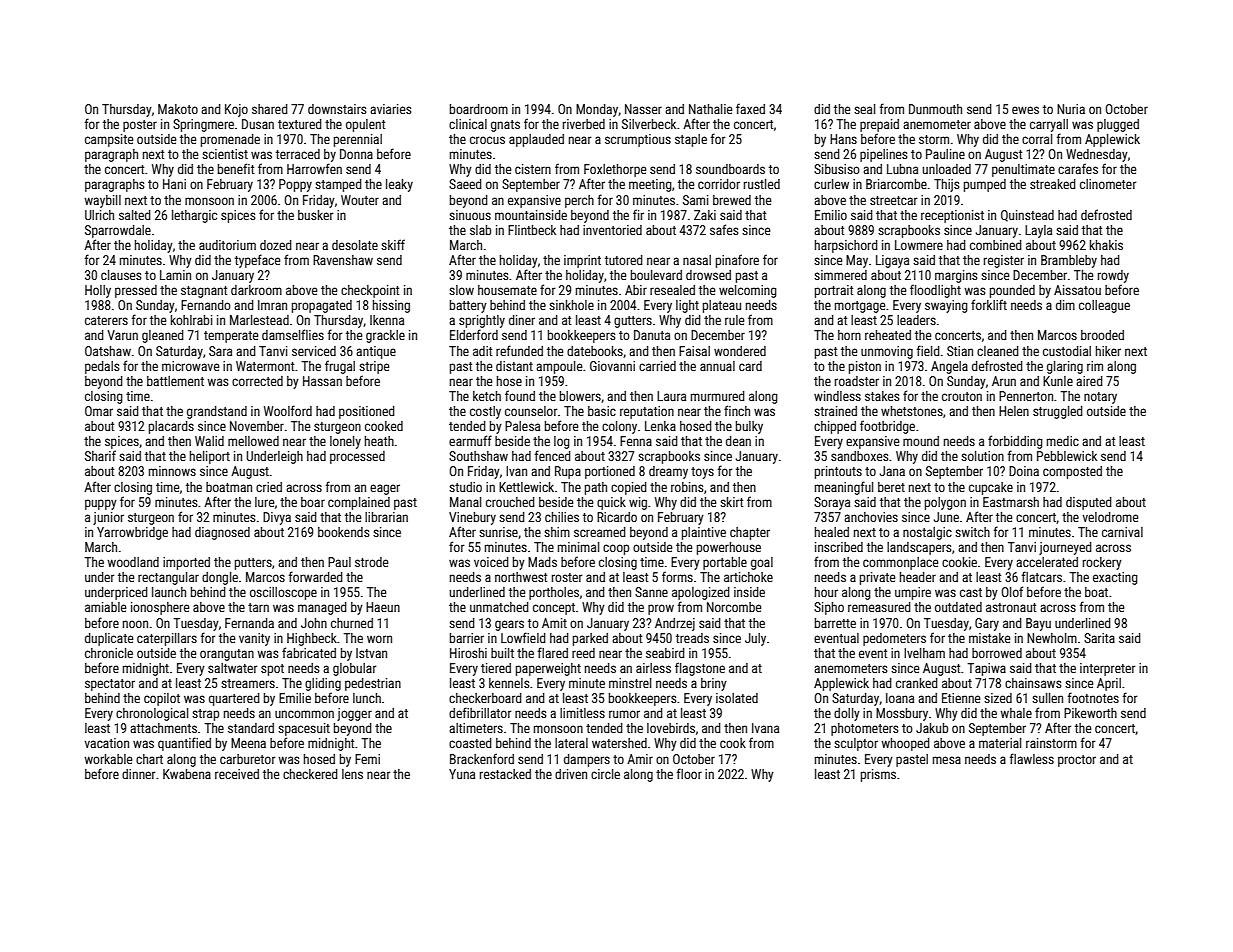 The width and height of the screenshot is (1233, 952). What do you see at coordinates (322, 306) in the screenshot?
I see `propagated` at bounding box center [322, 306].
